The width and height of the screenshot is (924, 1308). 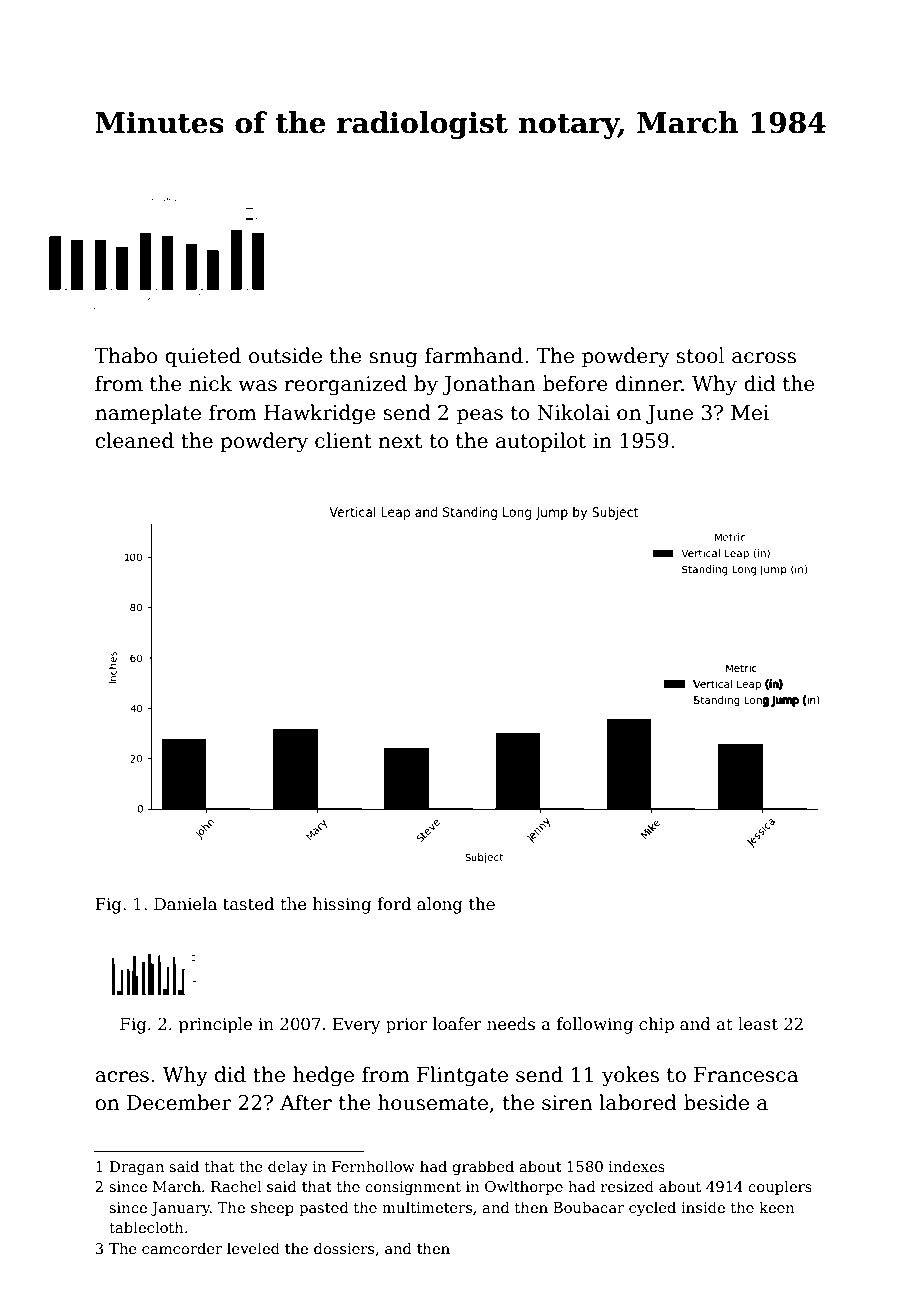 What do you see at coordinates (541, 442) in the screenshot?
I see `autopilot` at bounding box center [541, 442].
